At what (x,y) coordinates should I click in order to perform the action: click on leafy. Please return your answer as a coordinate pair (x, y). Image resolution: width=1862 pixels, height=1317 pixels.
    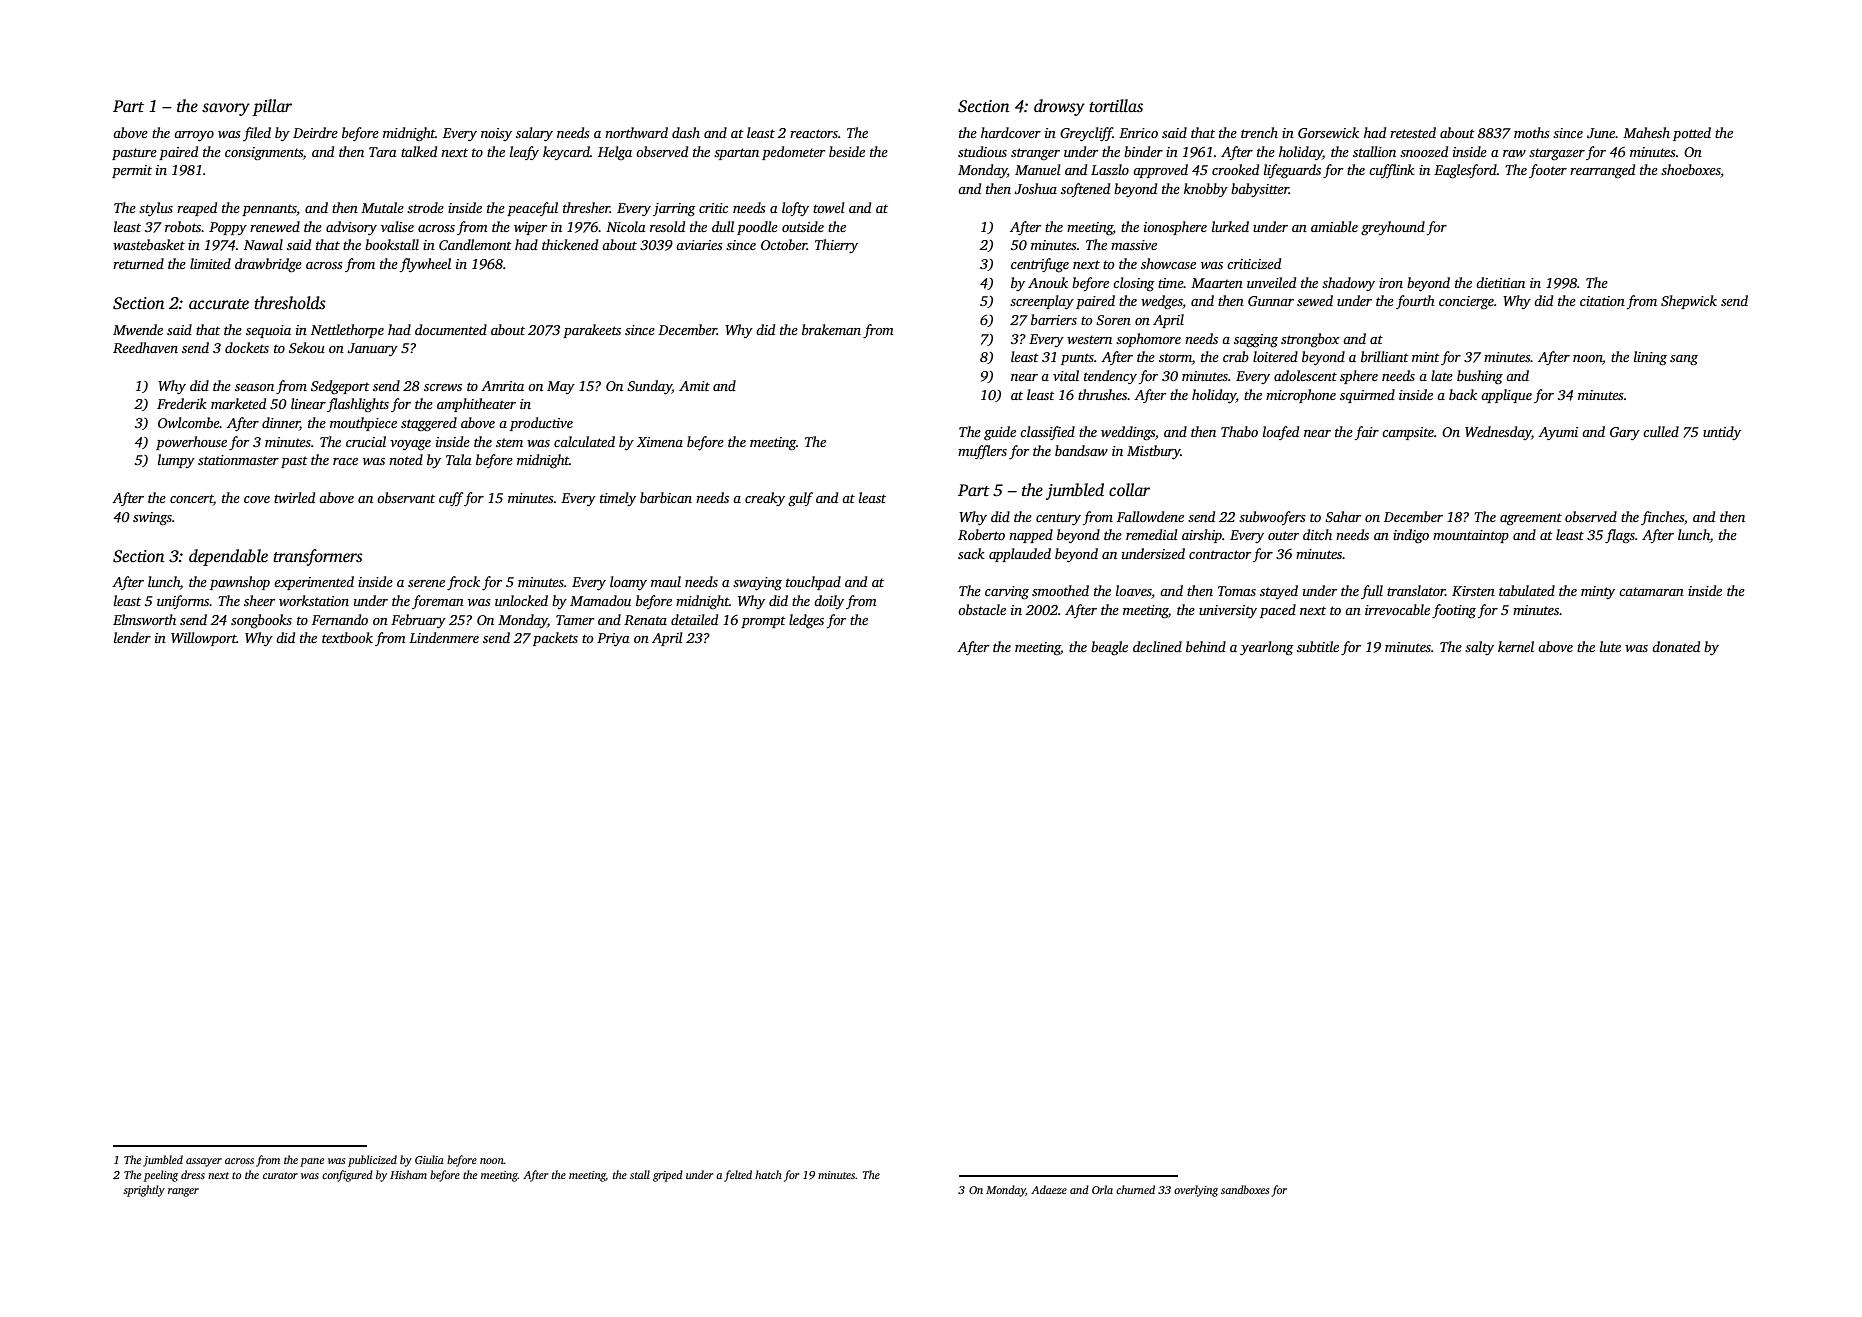
    Looking at the image, I should click on (524, 153).
